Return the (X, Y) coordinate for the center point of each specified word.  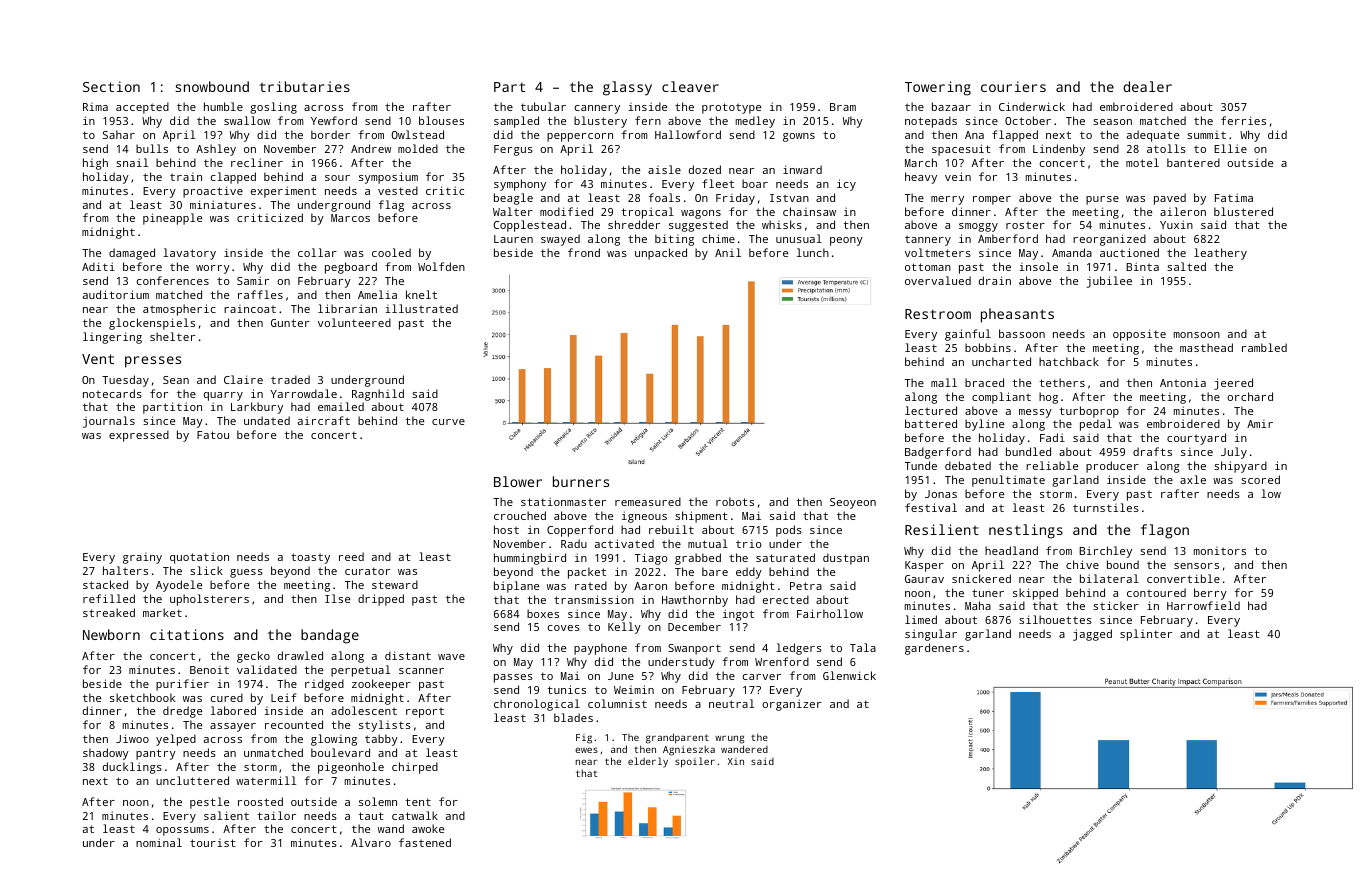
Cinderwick (1032, 106)
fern (648, 120)
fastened (425, 842)
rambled (1264, 347)
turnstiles (1106, 507)
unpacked (661, 254)
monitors (1220, 551)
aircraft (324, 420)
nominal (159, 842)
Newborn (111, 634)
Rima (95, 107)
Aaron (650, 586)
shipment (701, 517)
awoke (428, 828)
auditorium (116, 294)
